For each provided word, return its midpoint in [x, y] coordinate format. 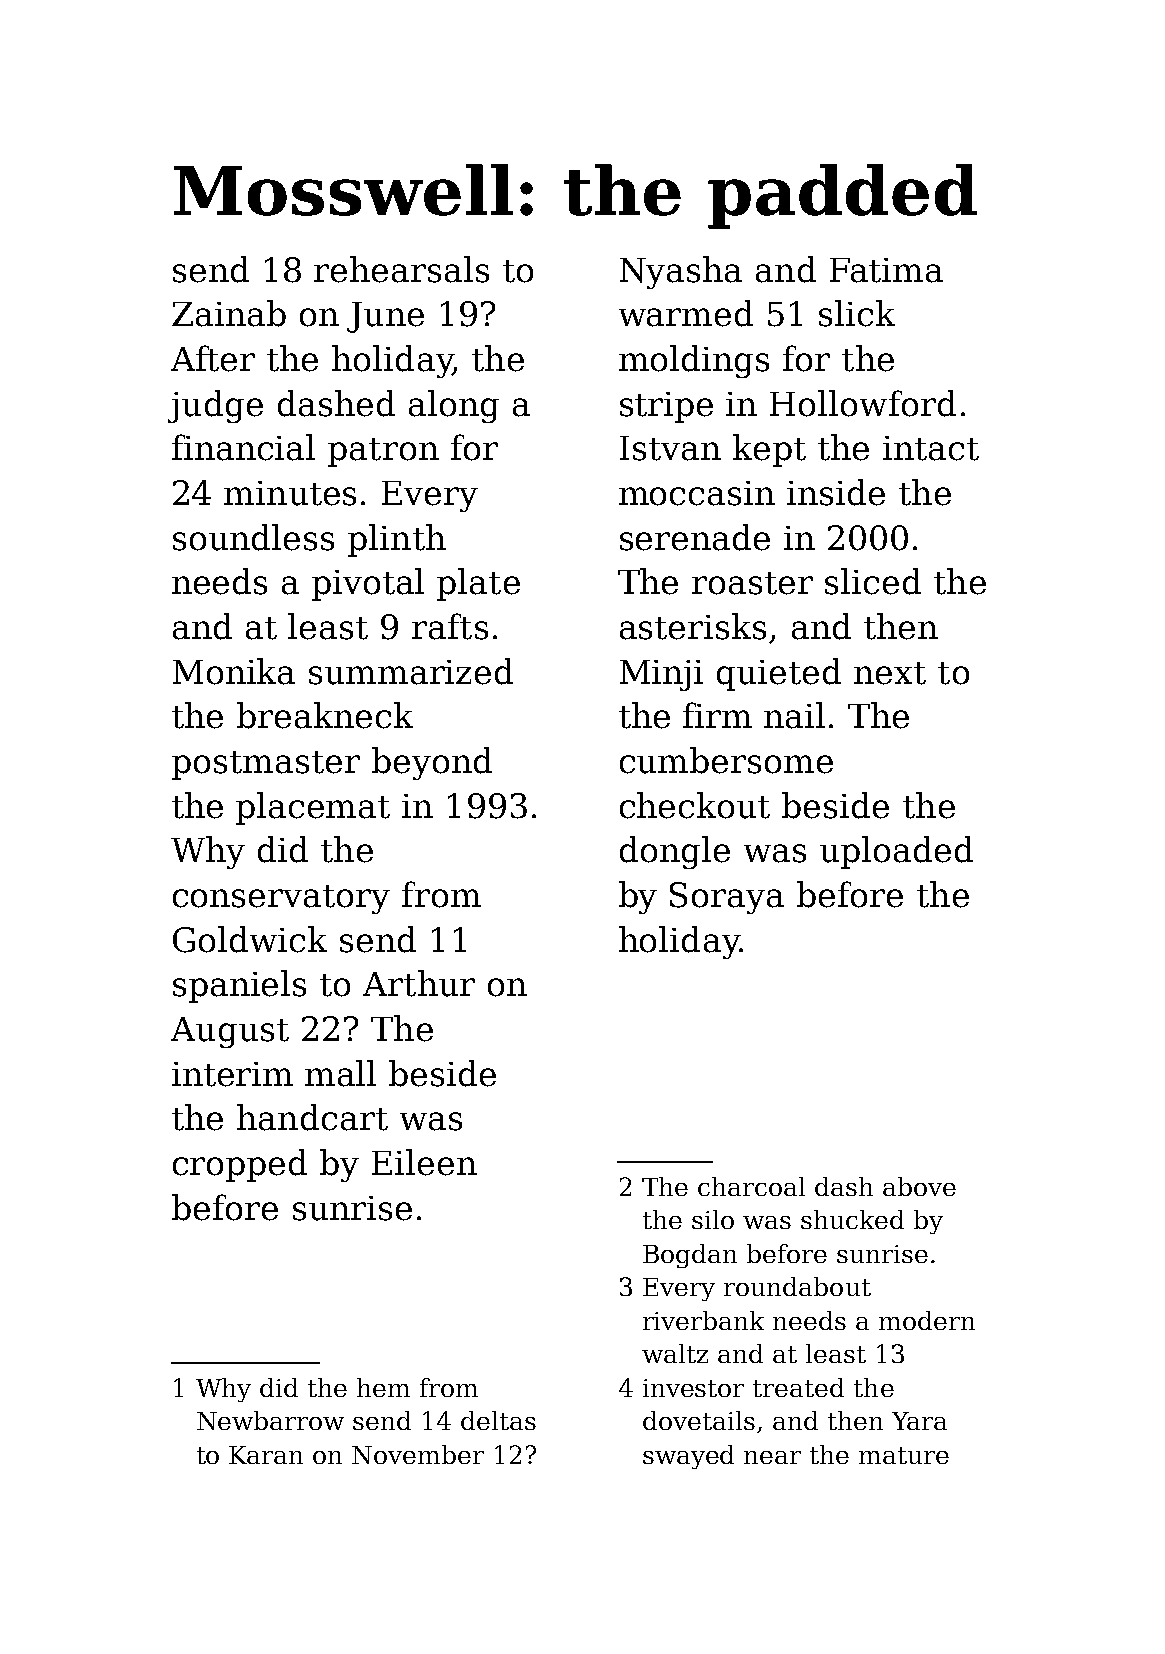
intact [931, 448]
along [454, 406]
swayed [688, 1457]
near [772, 1457]
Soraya [727, 898]
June [385, 317]
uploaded [896, 852]
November [418, 1454]
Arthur [419, 983]
